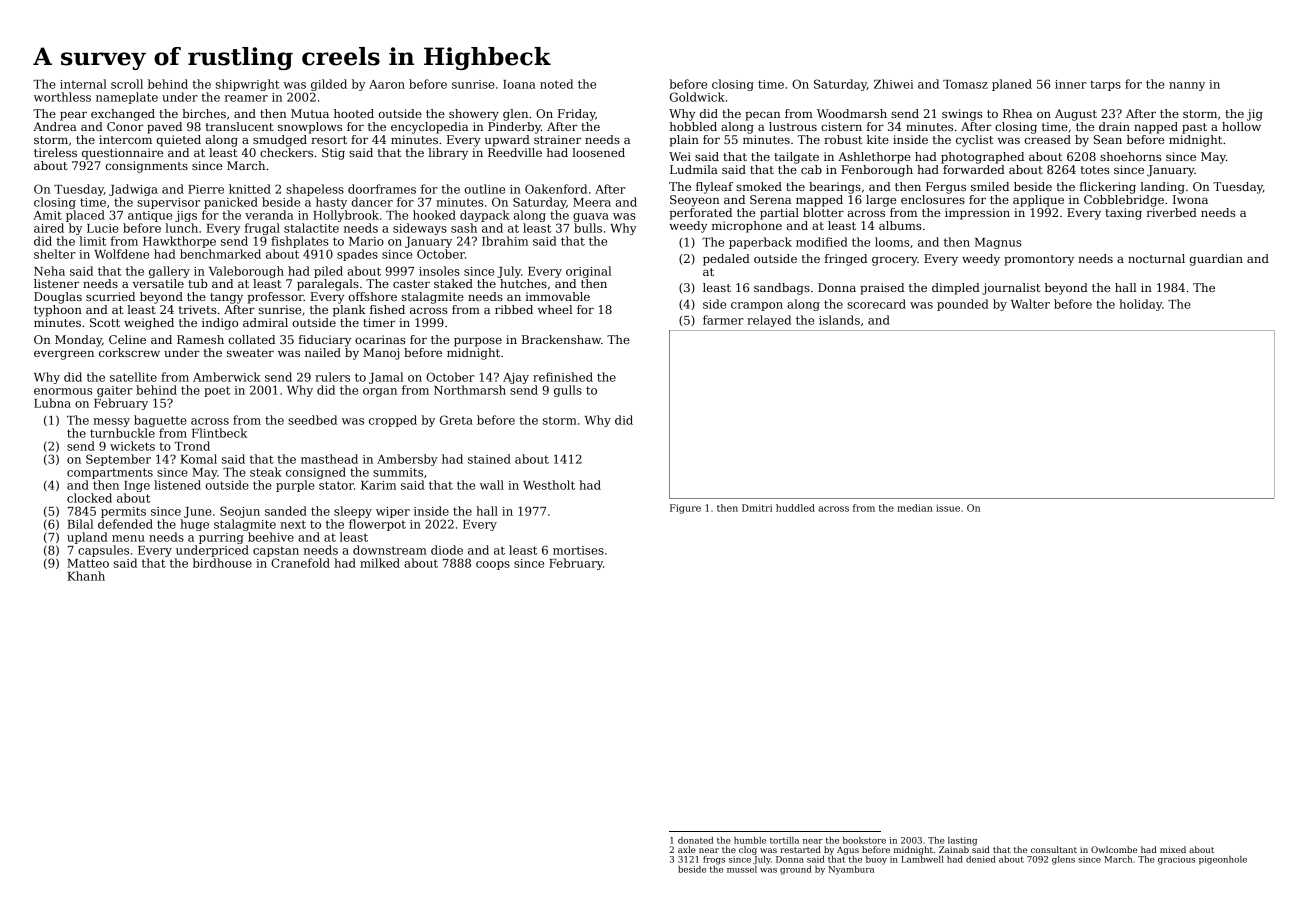 This screenshot has width=1308, height=924. I want to click on sweater, so click(250, 353).
